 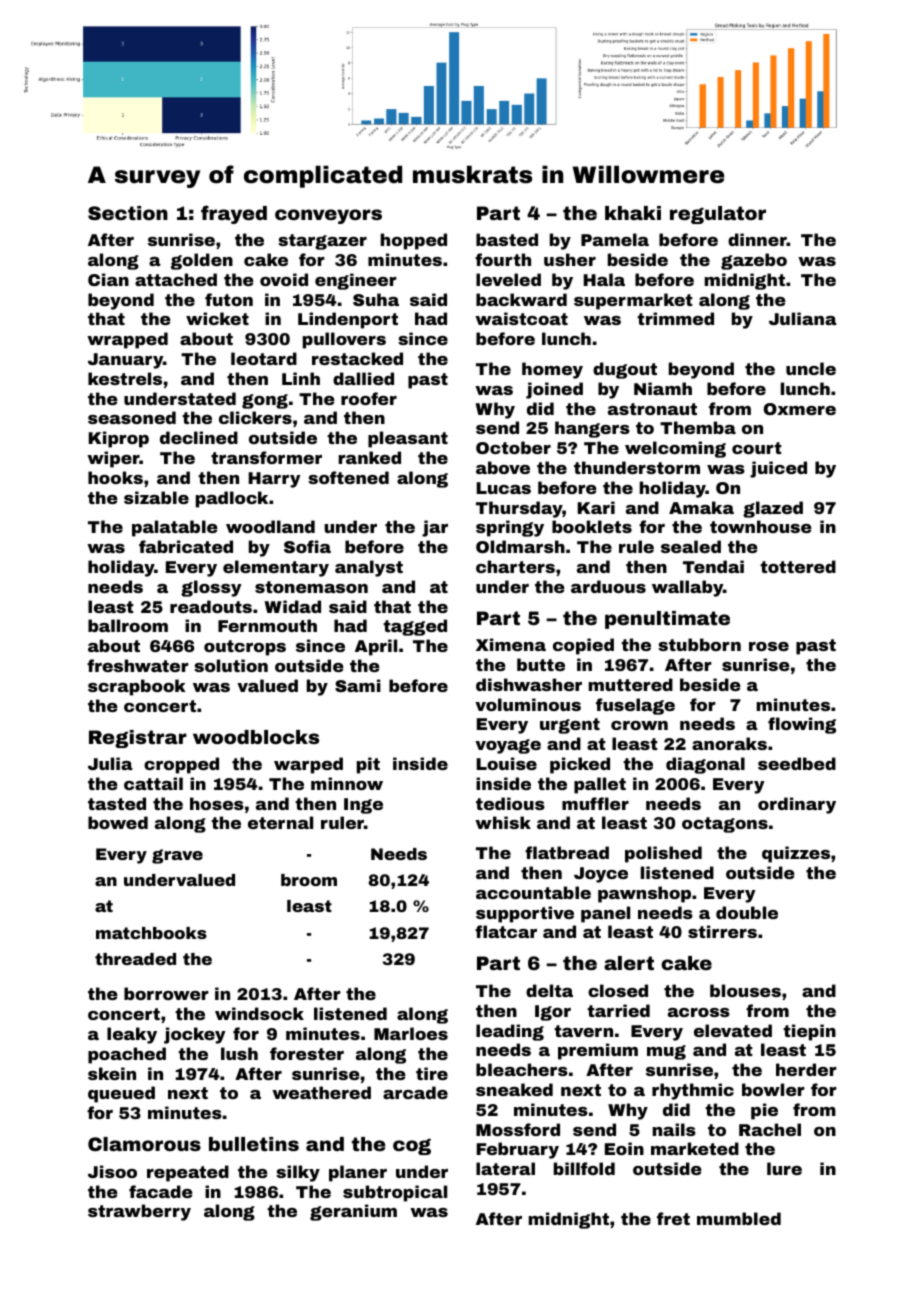 I want to click on Section, so click(x=128, y=213).
